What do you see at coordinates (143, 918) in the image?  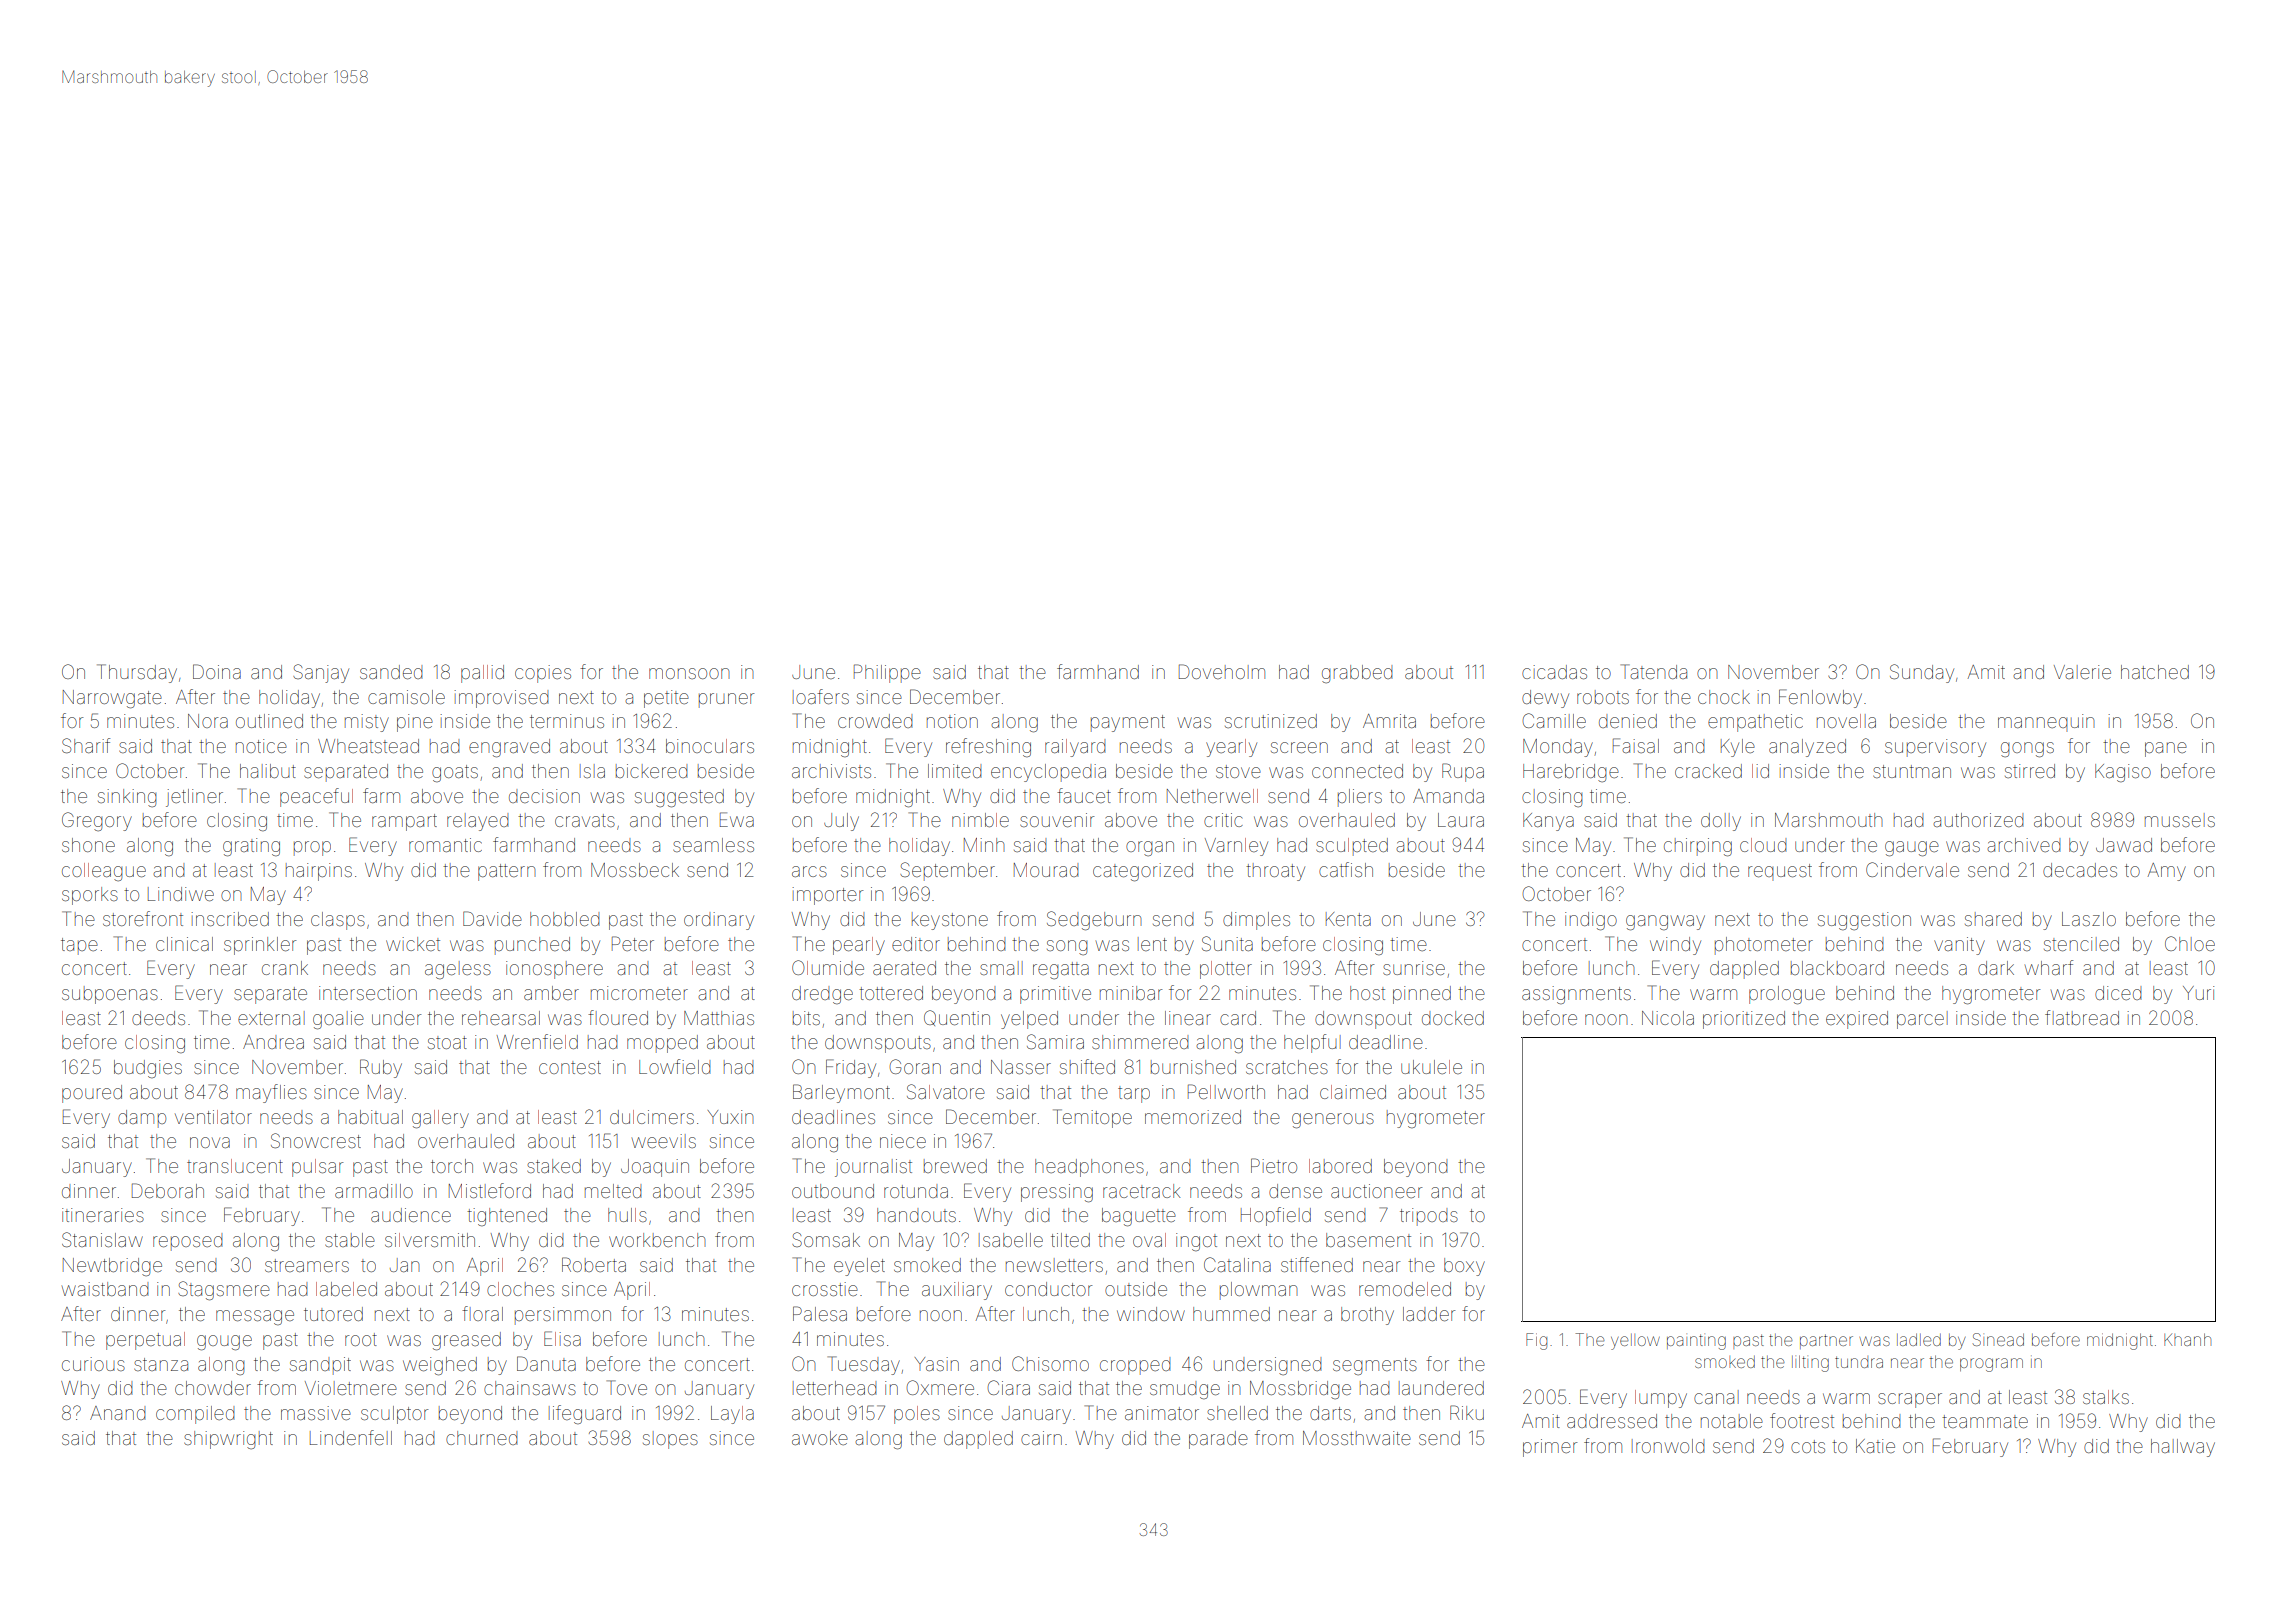 I see `storefront` at bounding box center [143, 918].
